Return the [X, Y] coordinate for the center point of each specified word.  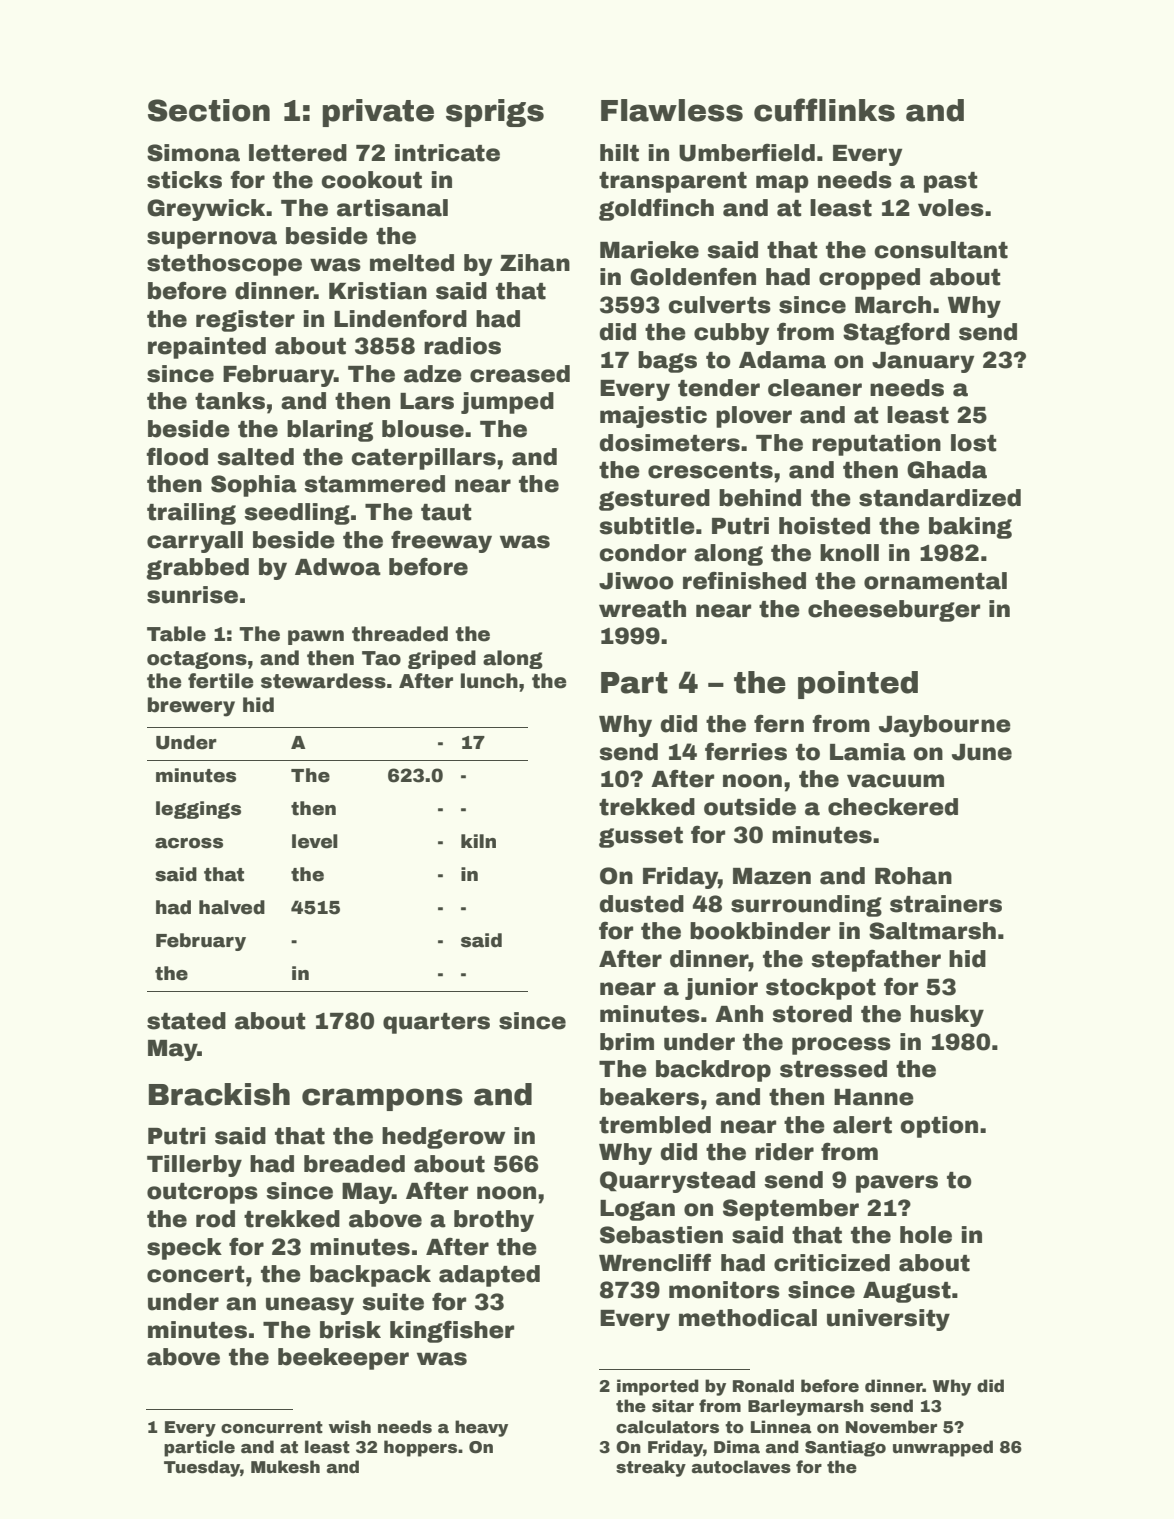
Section [209, 110]
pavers [897, 1184]
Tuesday [202, 1468]
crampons [382, 1099]
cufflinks [824, 110]
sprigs [495, 113]
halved [232, 907]
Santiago [845, 1448]
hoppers [420, 1448]
